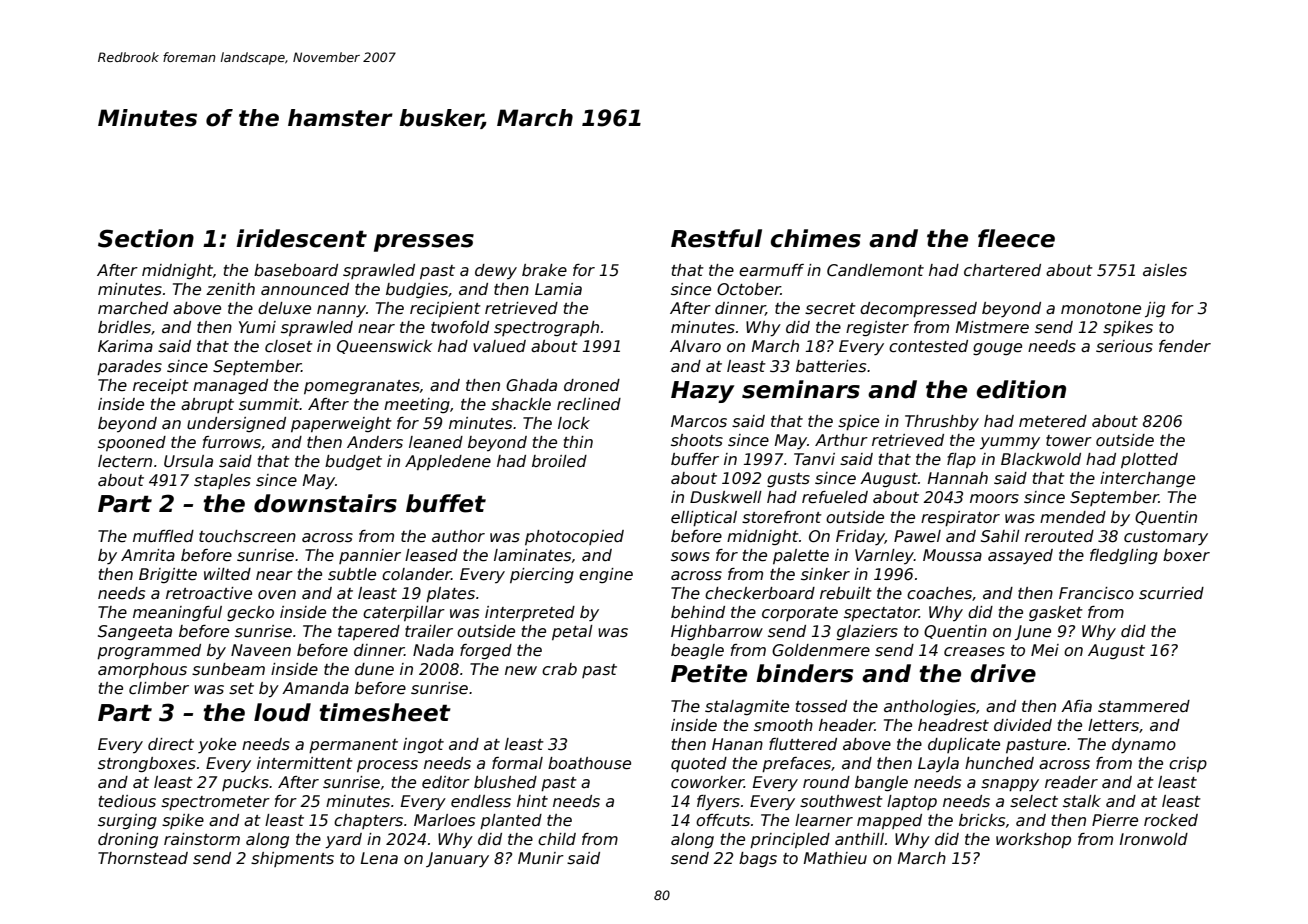  What do you see at coordinates (698, 612) in the page?
I see `behind` at bounding box center [698, 612].
